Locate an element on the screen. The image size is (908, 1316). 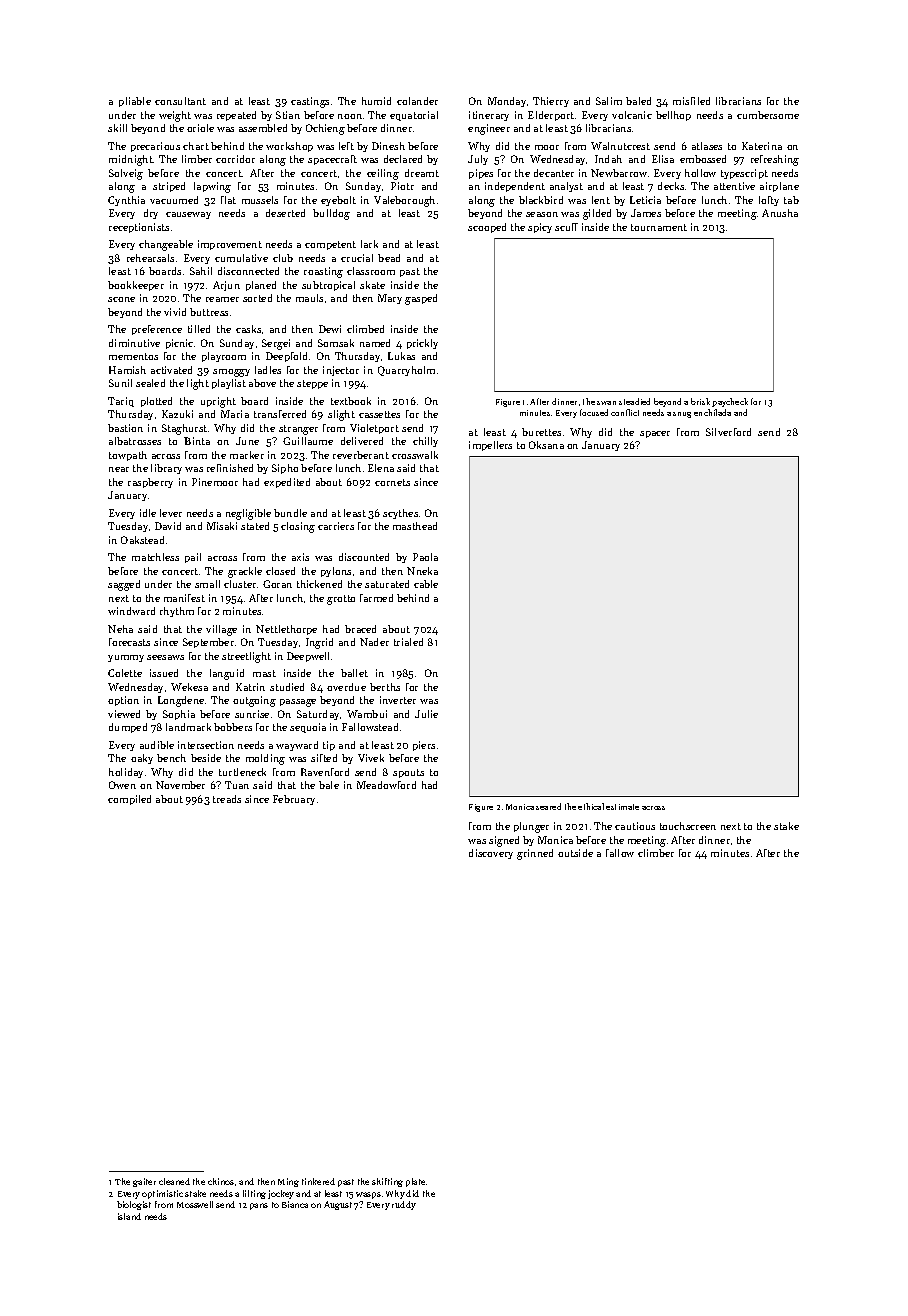
pliable is located at coordinates (135, 102).
